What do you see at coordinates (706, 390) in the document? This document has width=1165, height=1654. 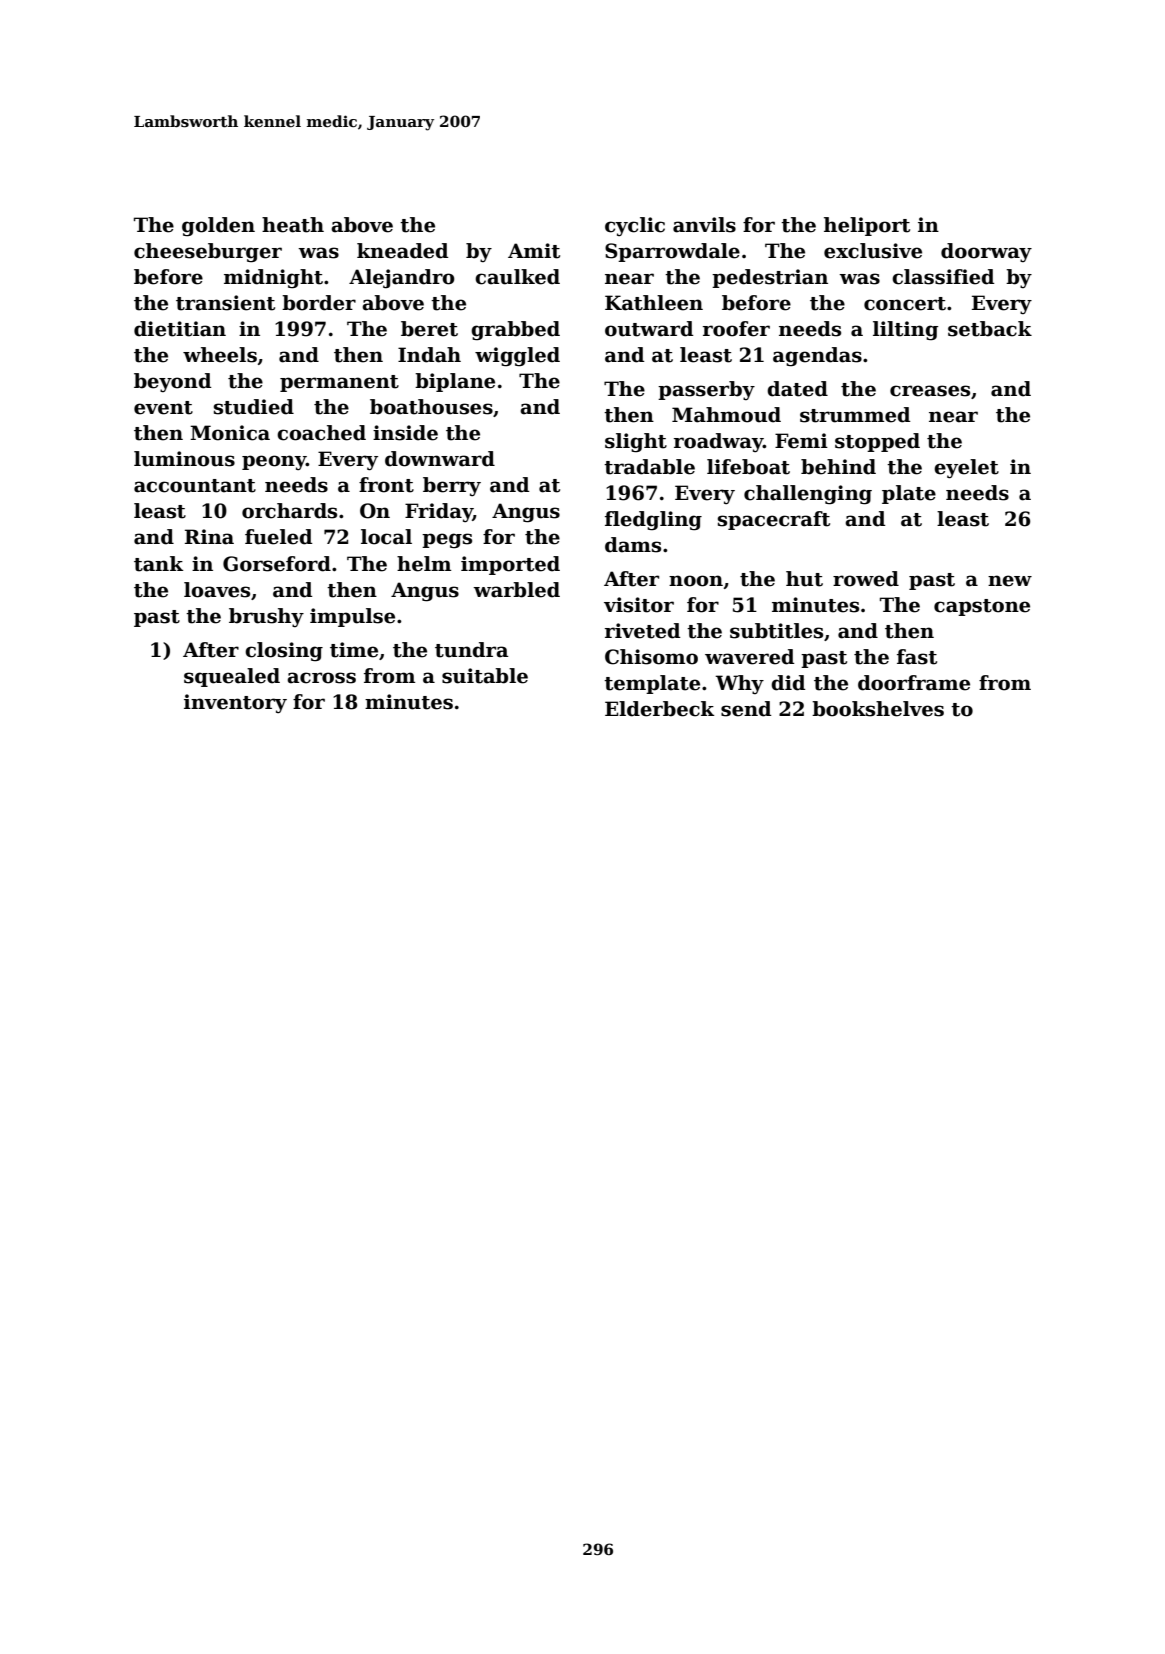 I see `passerby` at bounding box center [706, 390].
